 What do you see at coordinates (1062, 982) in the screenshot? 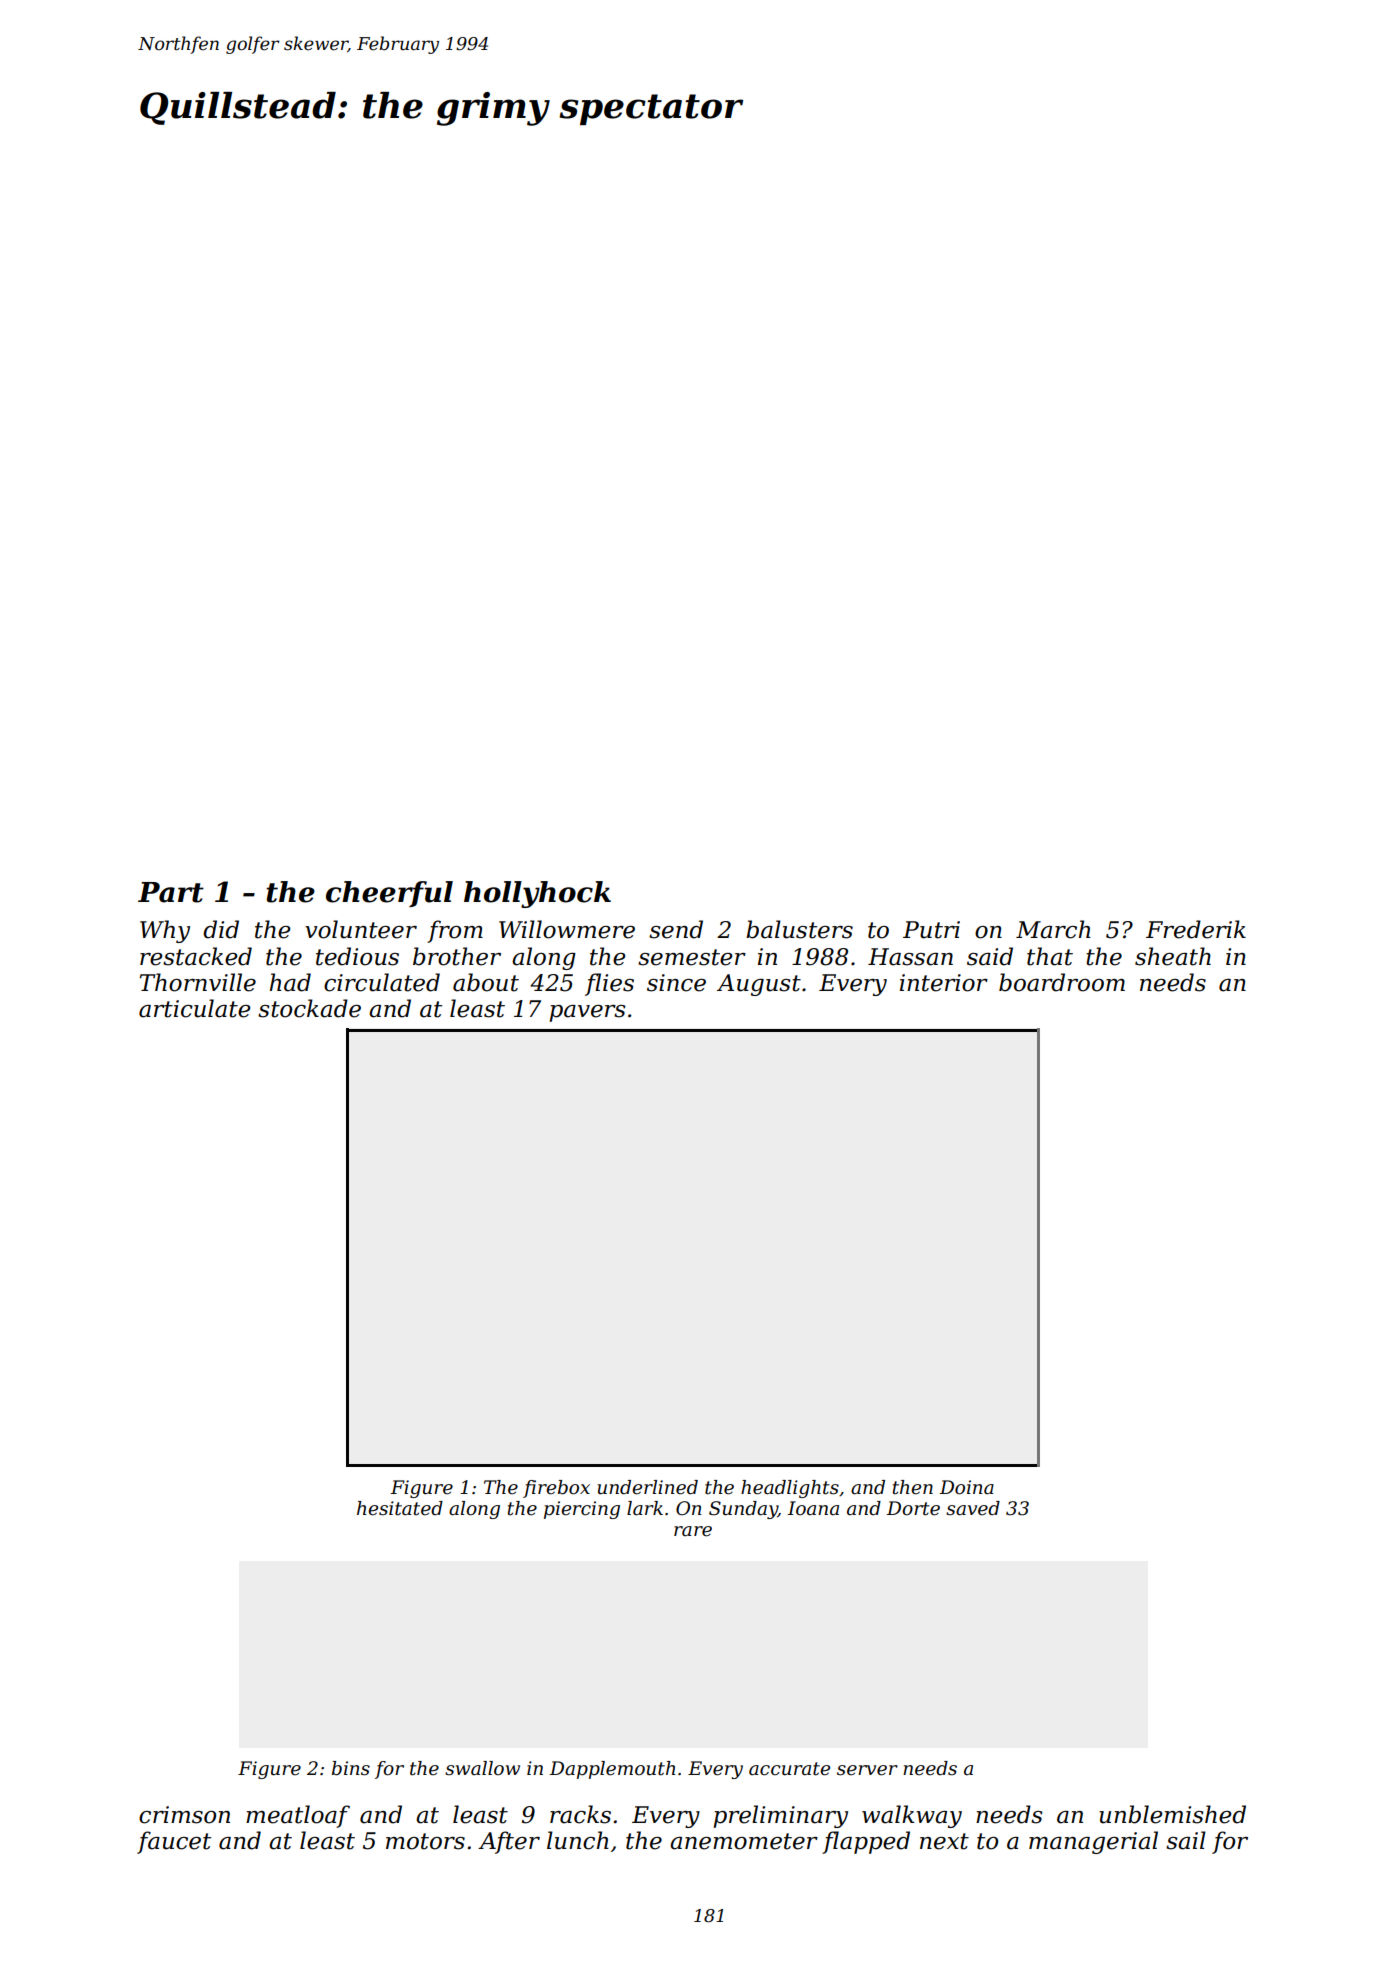
I see `boardroom` at bounding box center [1062, 982].
